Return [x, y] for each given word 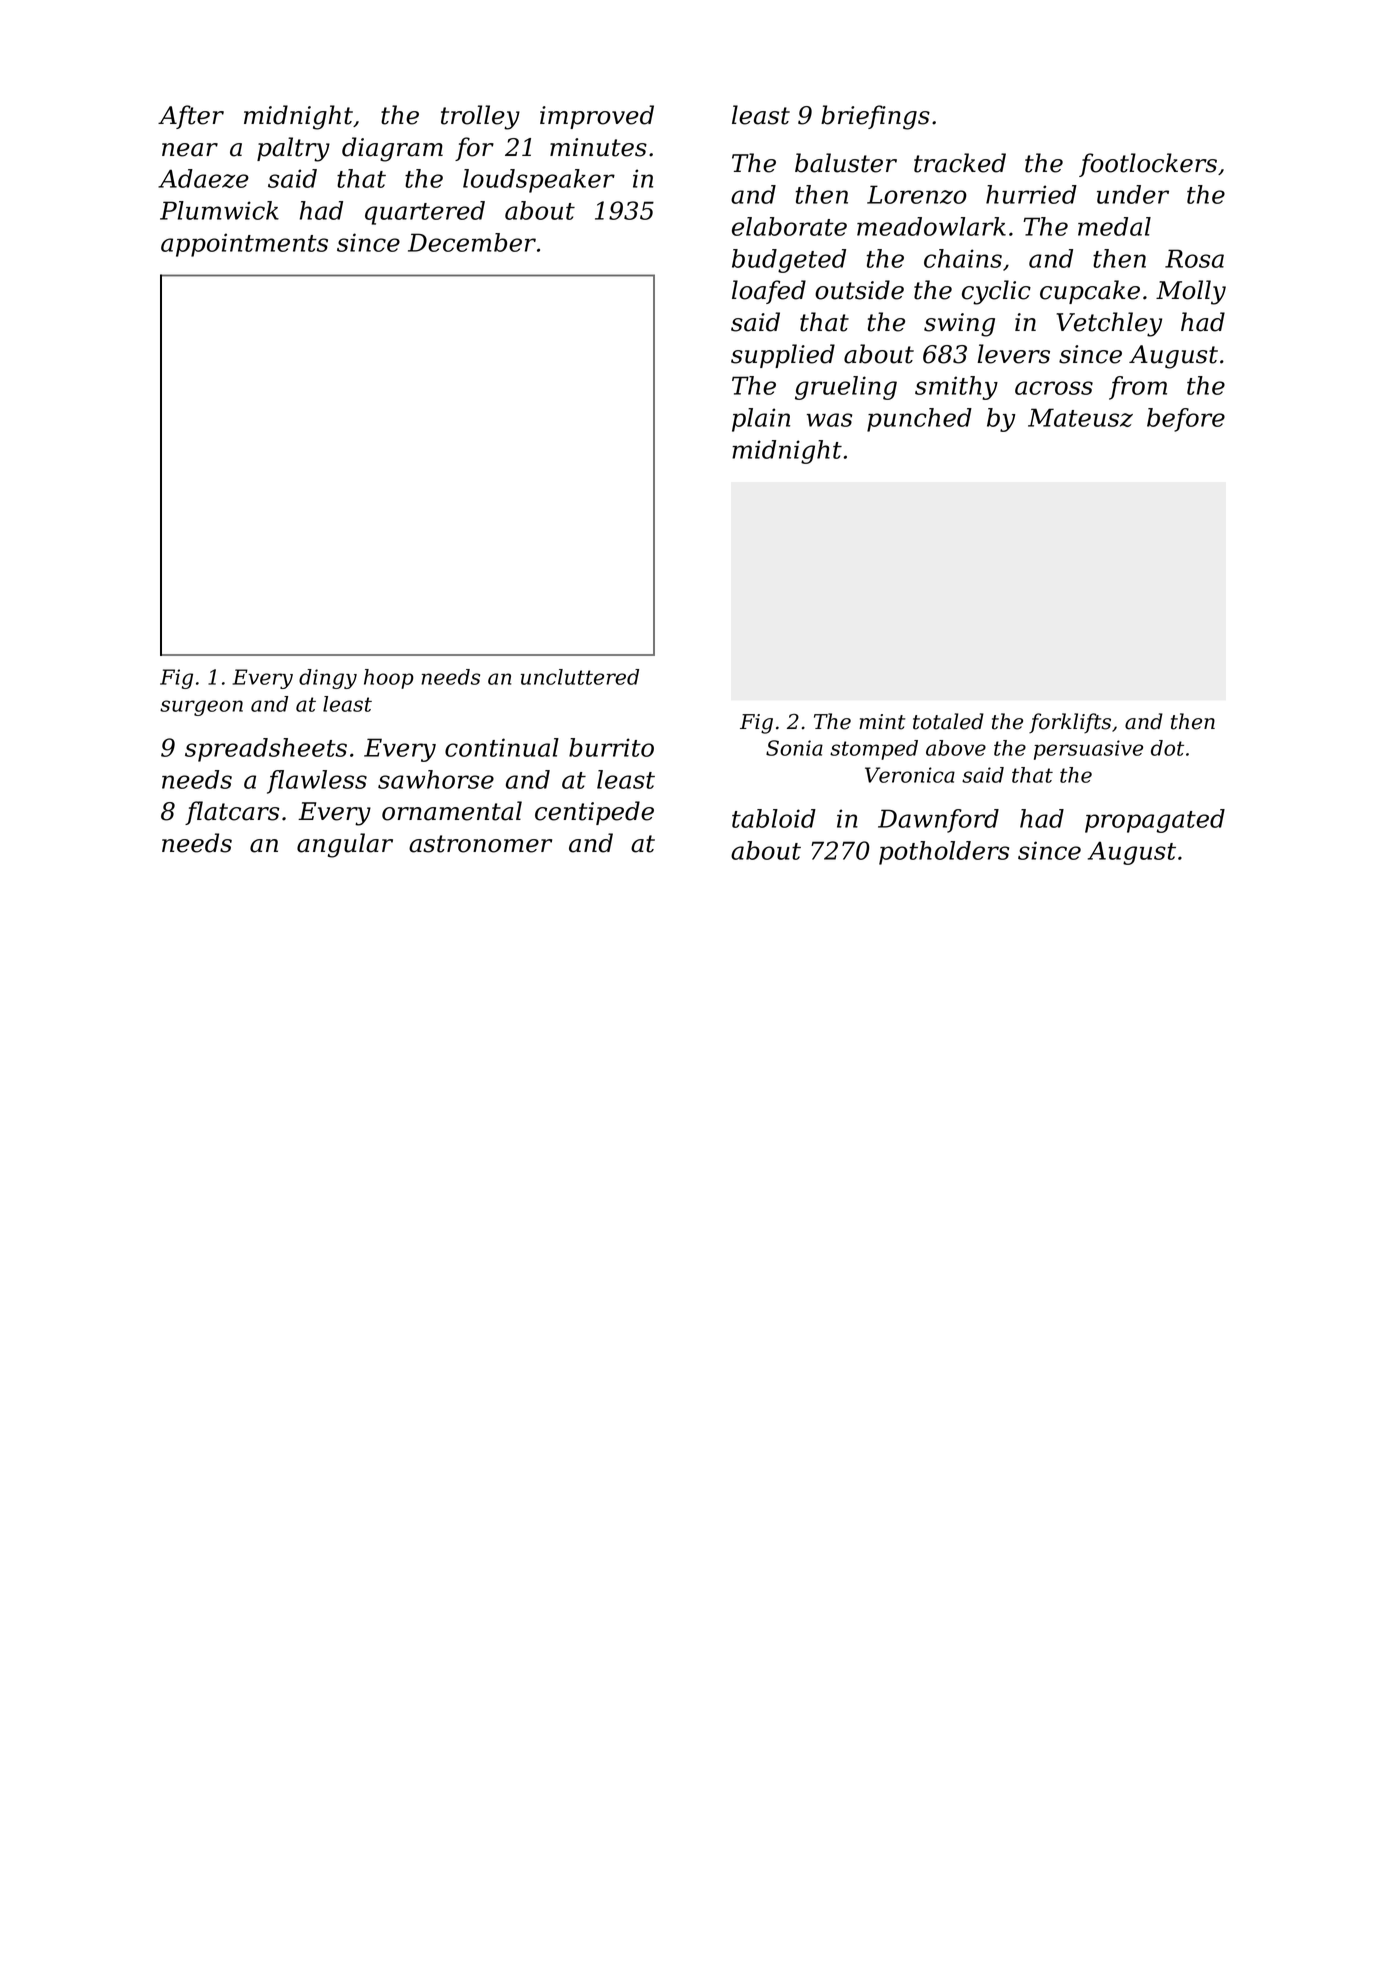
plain [761, 420]
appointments [244, 245]
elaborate [789, 226]
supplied [783, 356]
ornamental [452, 811]
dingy [328, 679]
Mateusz [1080, 417]
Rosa [1194, 258]
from [1138, 388]
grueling [846, 388]
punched [919, 420]
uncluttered [580, 677]
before [1186, 420]
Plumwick [219, 210]
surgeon [201, 708]
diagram [392, 149]
